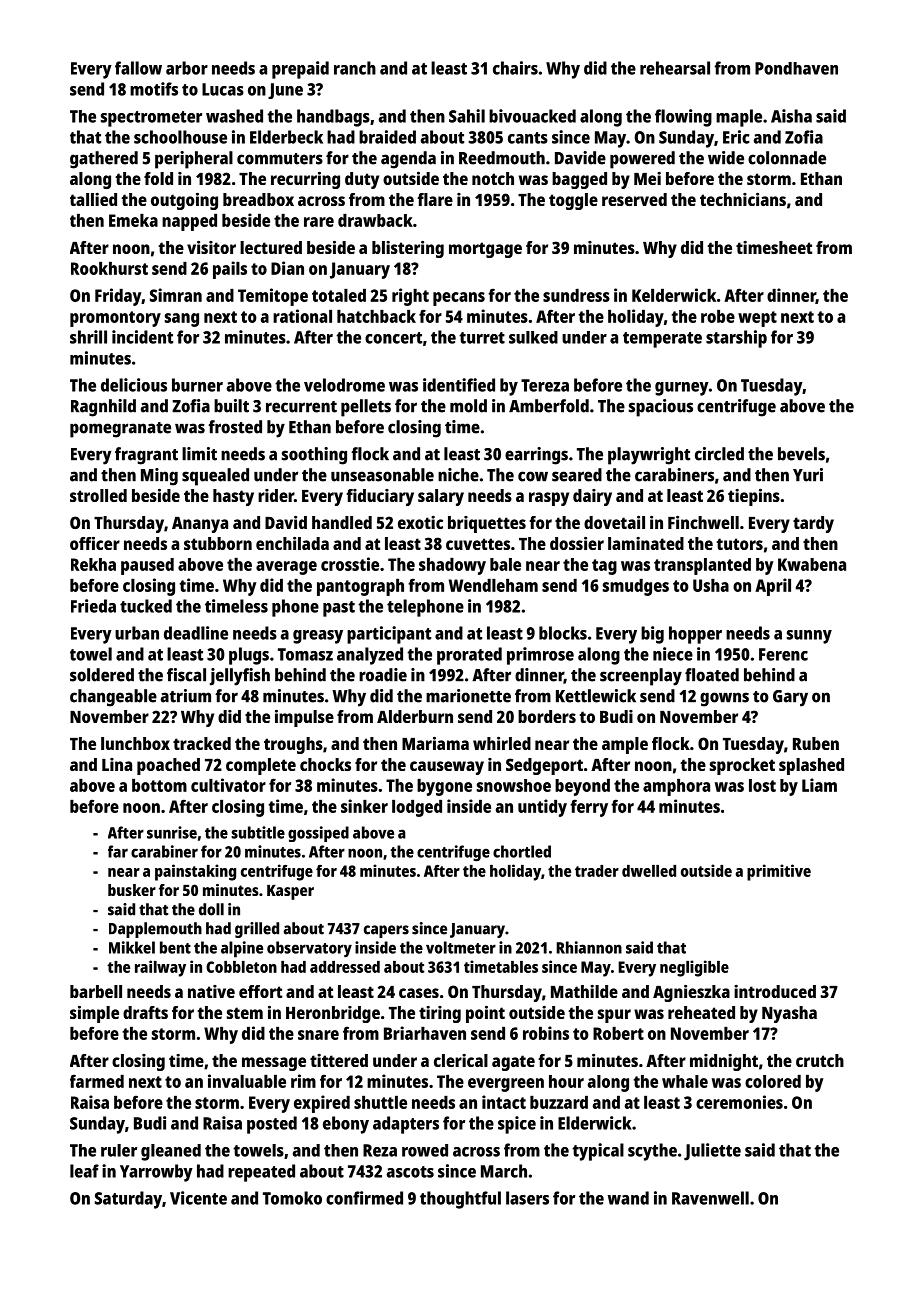 This screenshot has width=924, height=1308. What do you see at coordinates (387, 137) in the screenshot?
I see `braided` at bounding box center [387, 137].
